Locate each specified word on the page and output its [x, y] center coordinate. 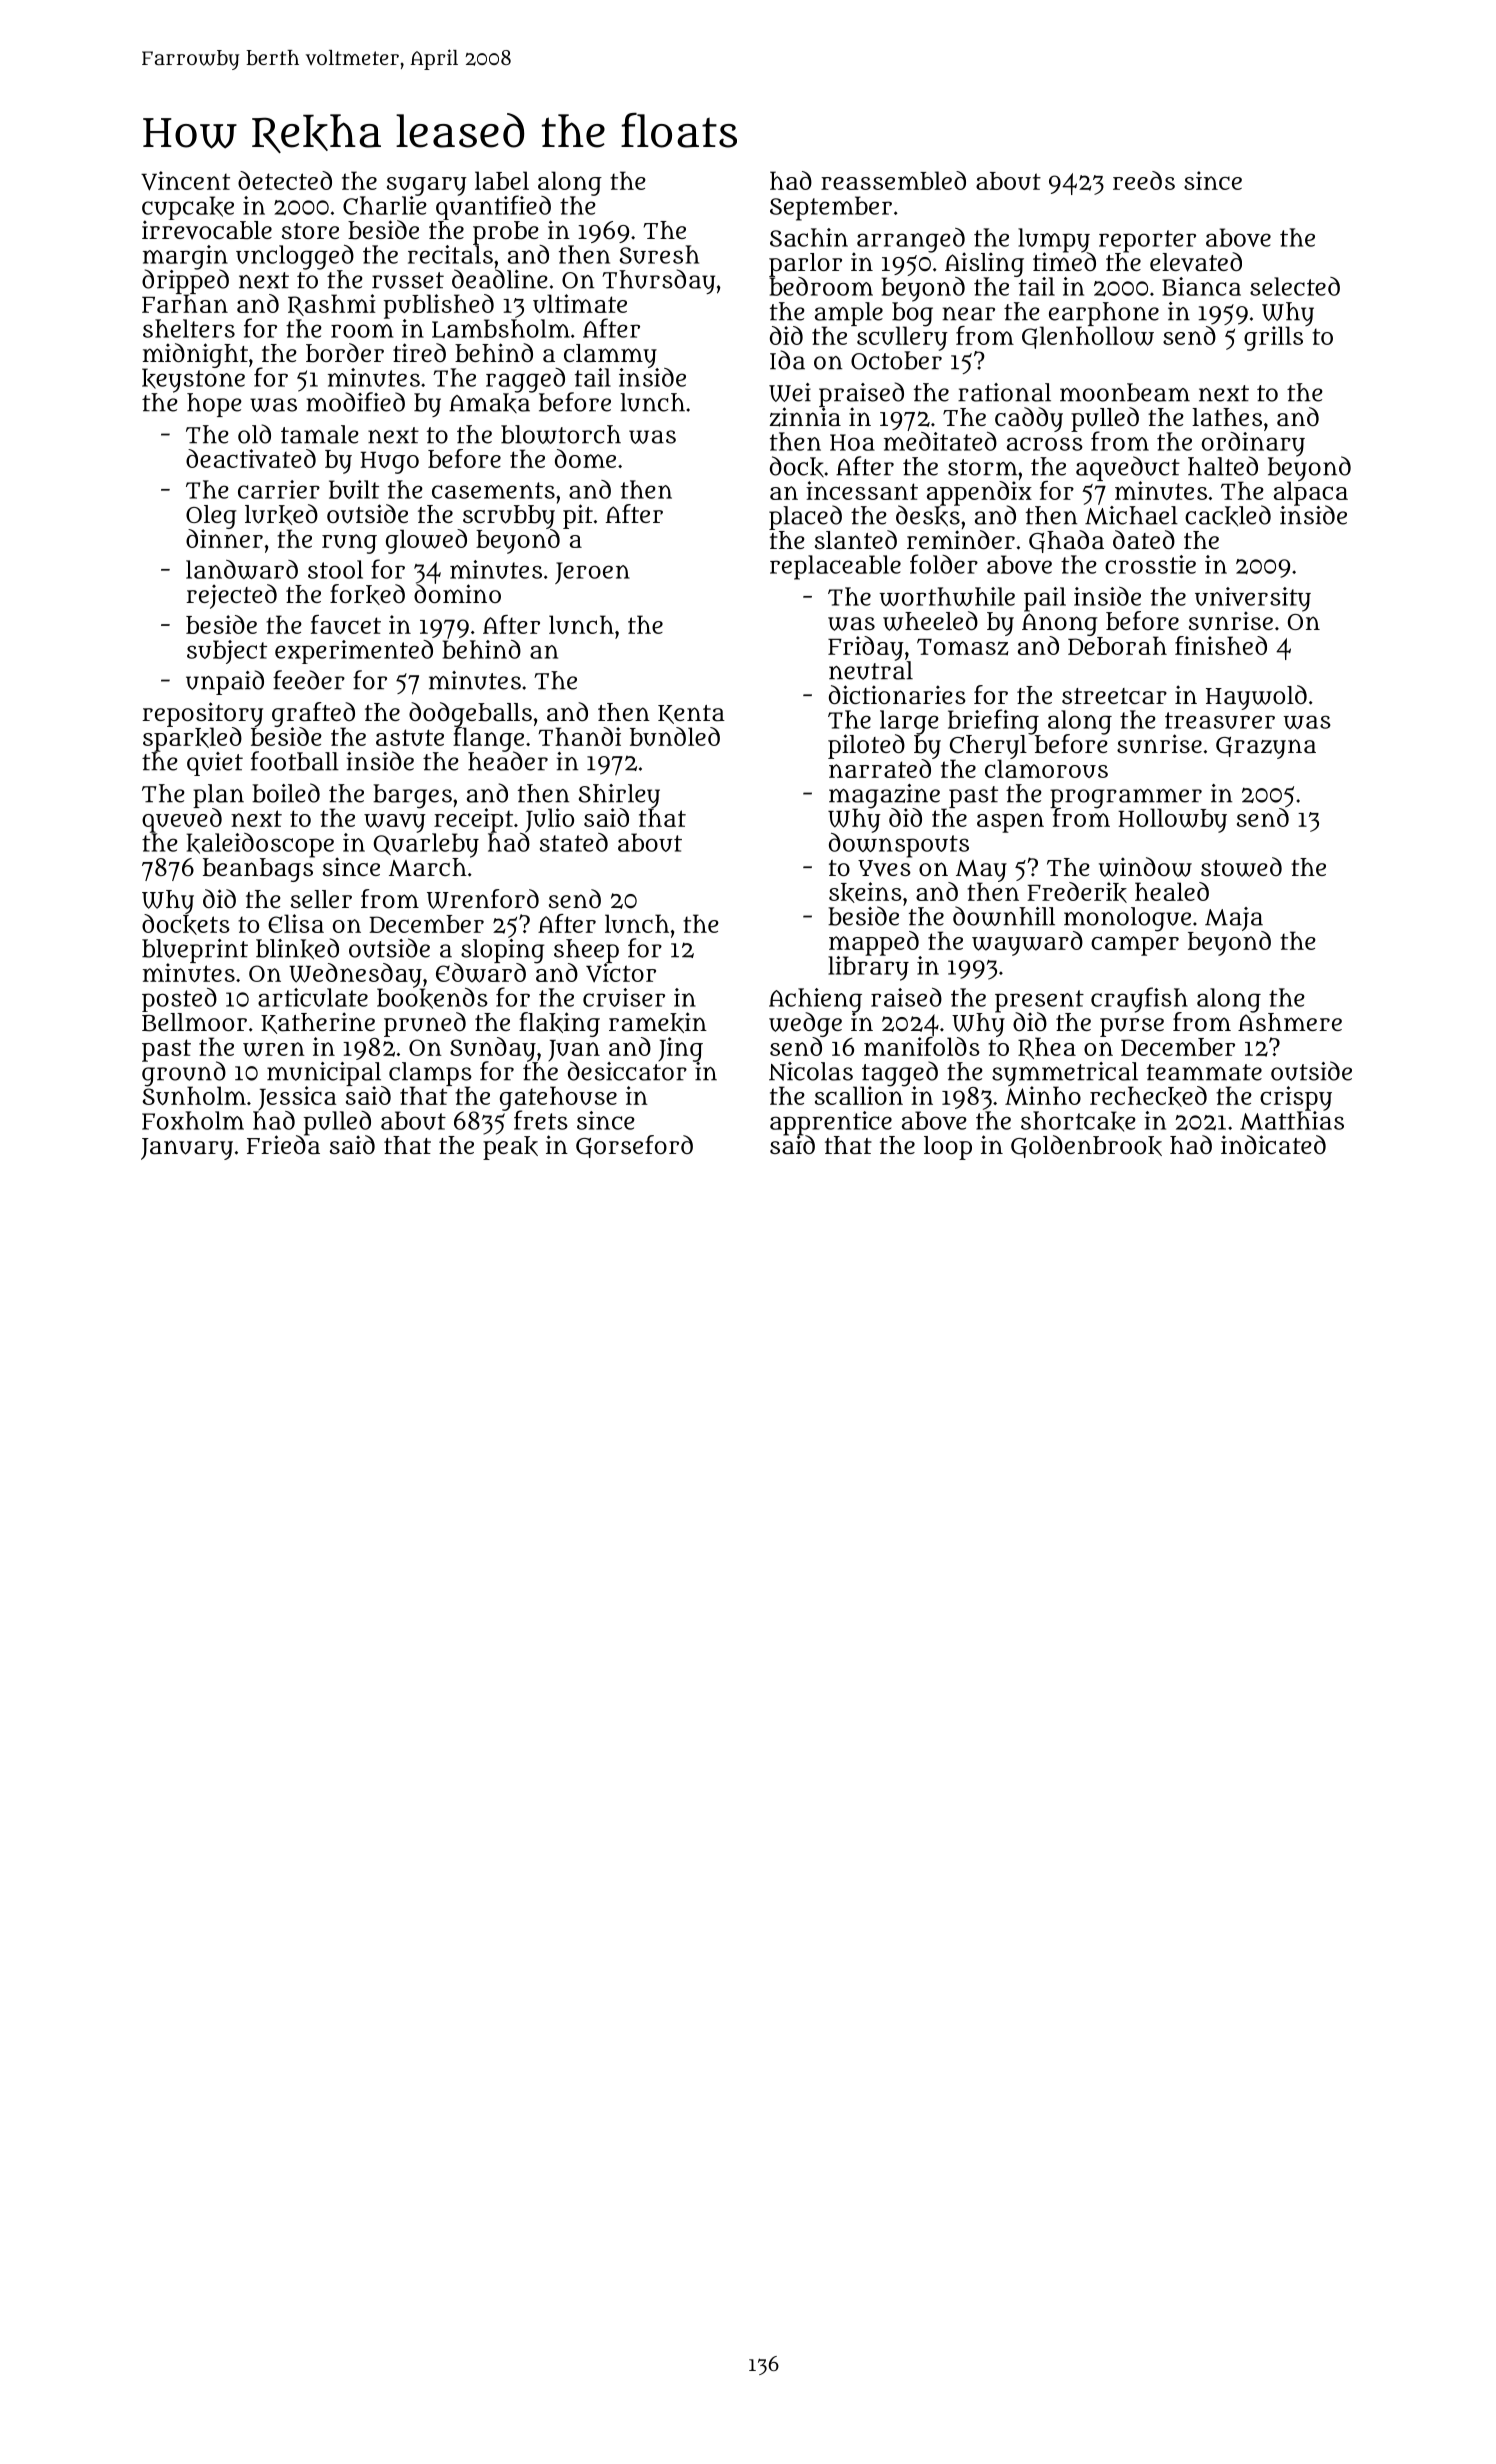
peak [510, 1148]
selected [1295, 286]
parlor [805, 265]
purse [1132, 1027]
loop [948, 1148]
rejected [232, 596]
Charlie [385, 205]
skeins [865, 892]
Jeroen [592, 573]
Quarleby [426, 845]
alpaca [1311, 493]
